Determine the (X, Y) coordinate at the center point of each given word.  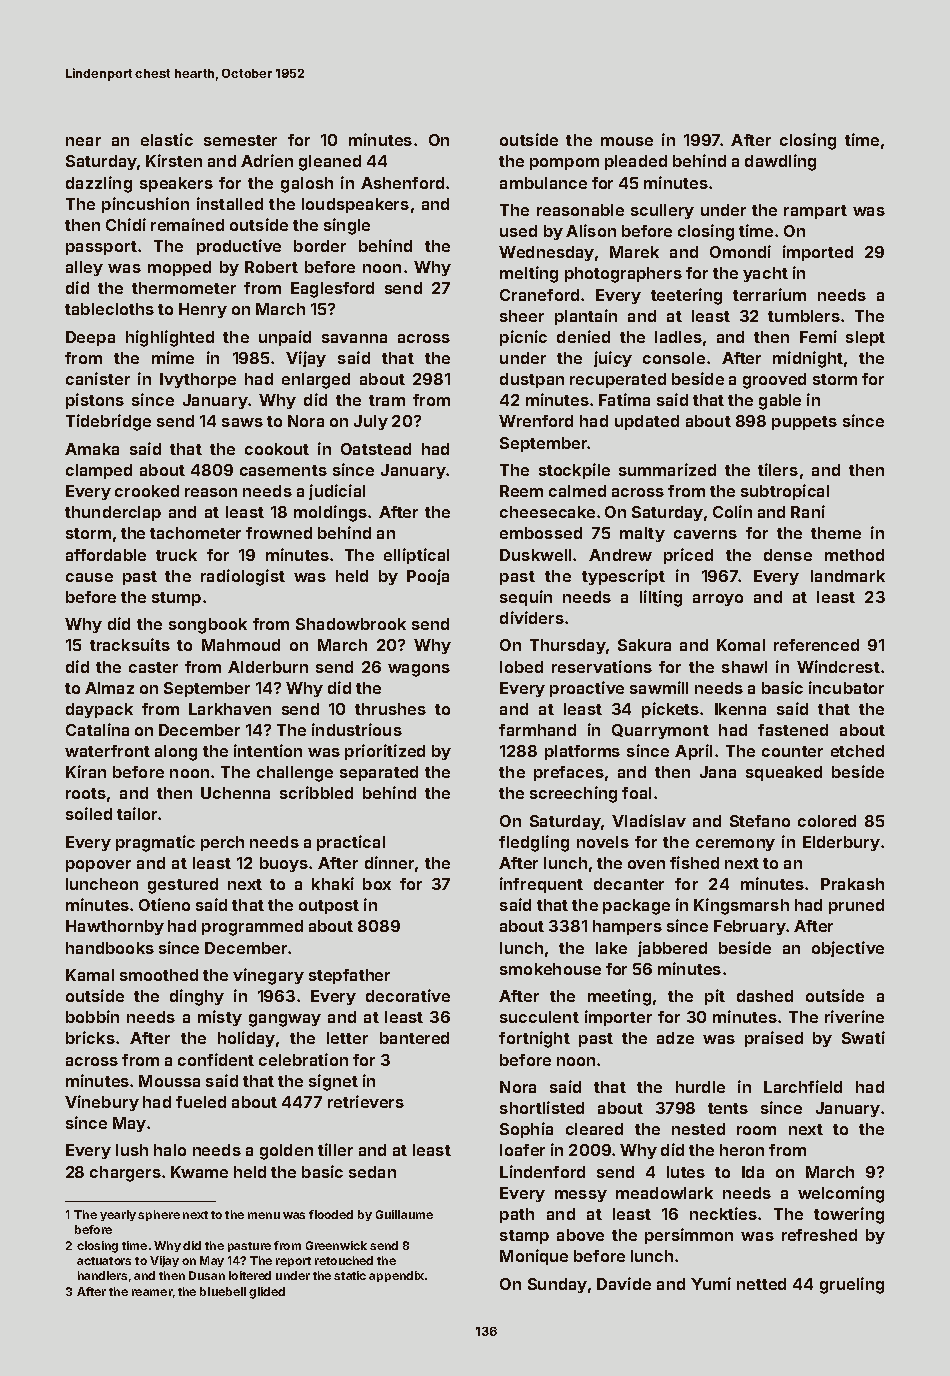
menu (264, 1215)
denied (583, 336)
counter (792, 751)
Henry (203, 310)
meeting (619, 997)
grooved (774, 381)
